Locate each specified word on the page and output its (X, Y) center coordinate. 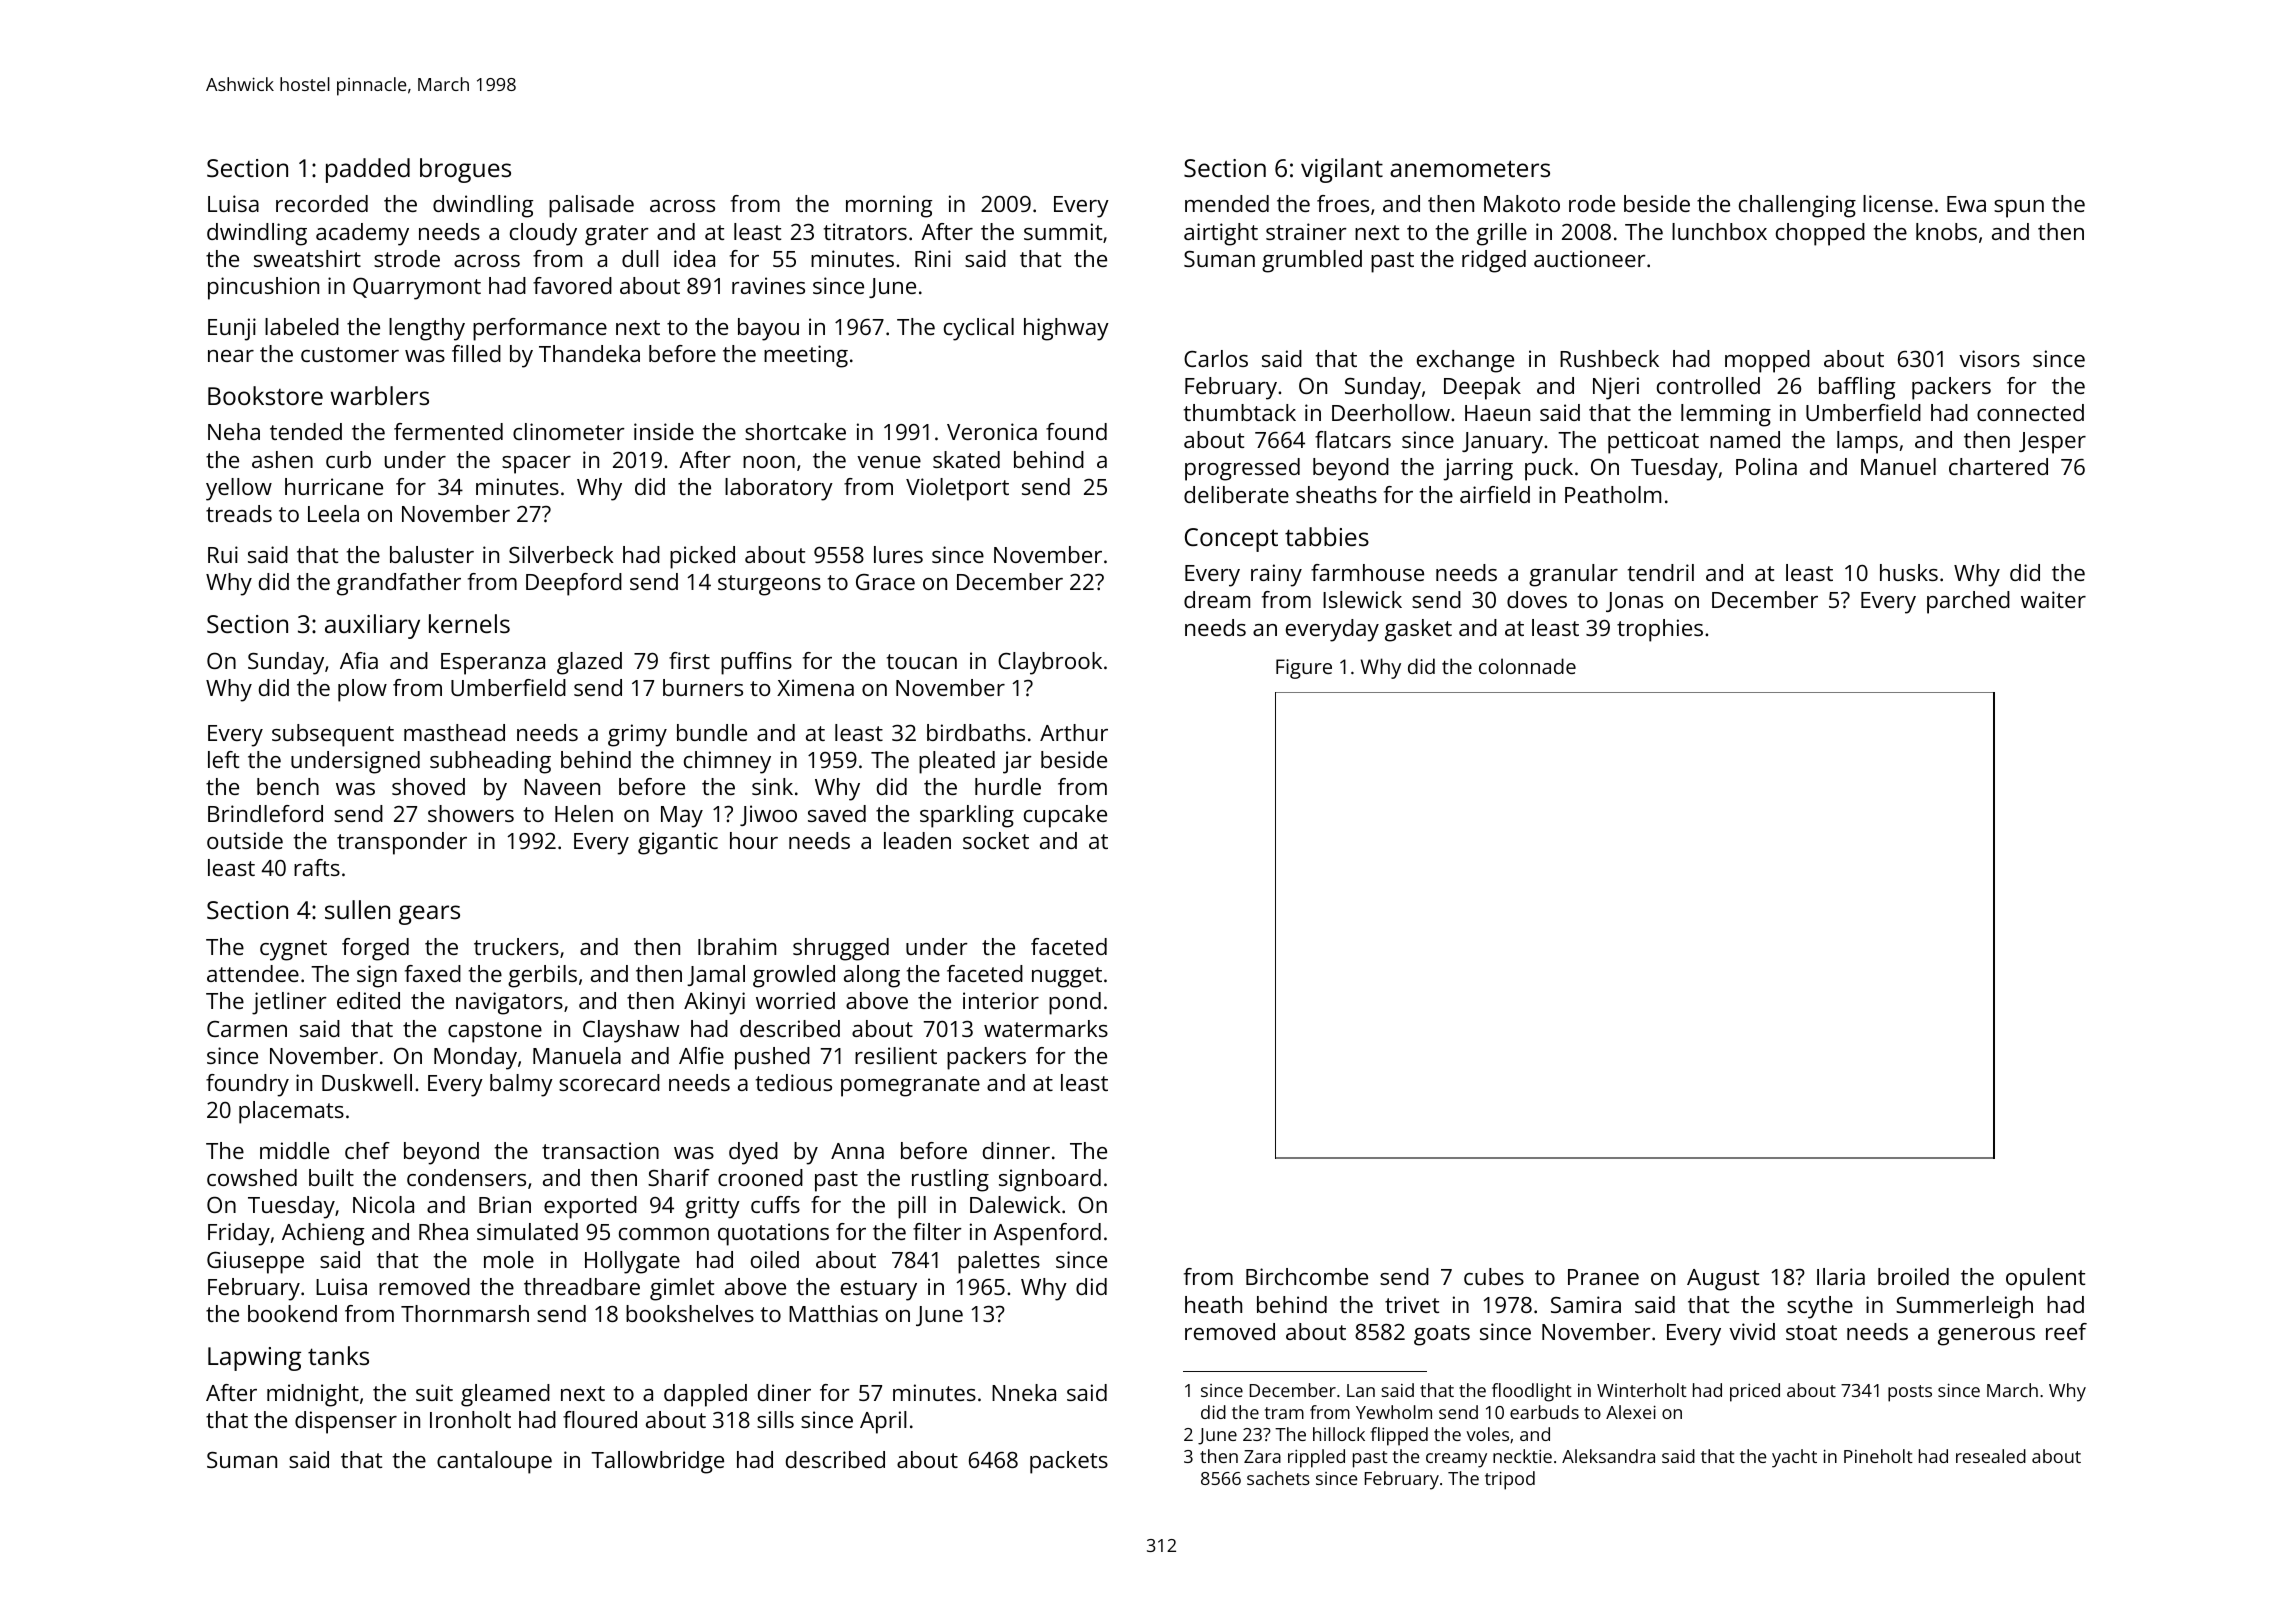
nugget (1067, 977)
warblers (380, 395)
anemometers (1470, 168)
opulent (2045, 1279)
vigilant (1342, 170)
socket (996, 840)
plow (362, 690)
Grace (885, 582)
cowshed (252, 1177)
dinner (1016, 1150)
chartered (1998, 466)
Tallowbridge (657, 1462)
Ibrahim (737, 946)
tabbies (1327, 536)
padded (368, 170)
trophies (1660, 630)
